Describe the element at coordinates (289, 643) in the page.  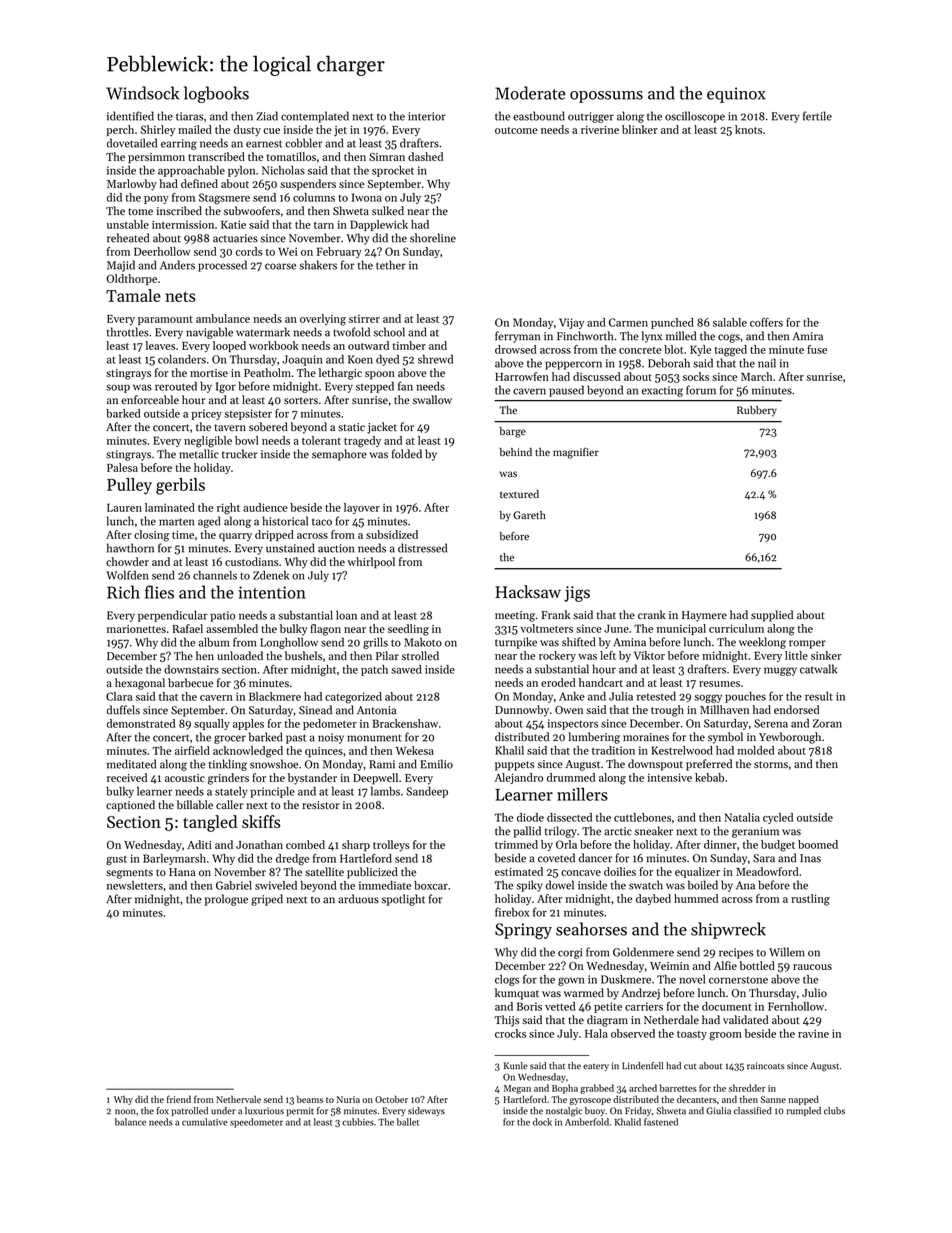
I see `Longhollow` at that location.
